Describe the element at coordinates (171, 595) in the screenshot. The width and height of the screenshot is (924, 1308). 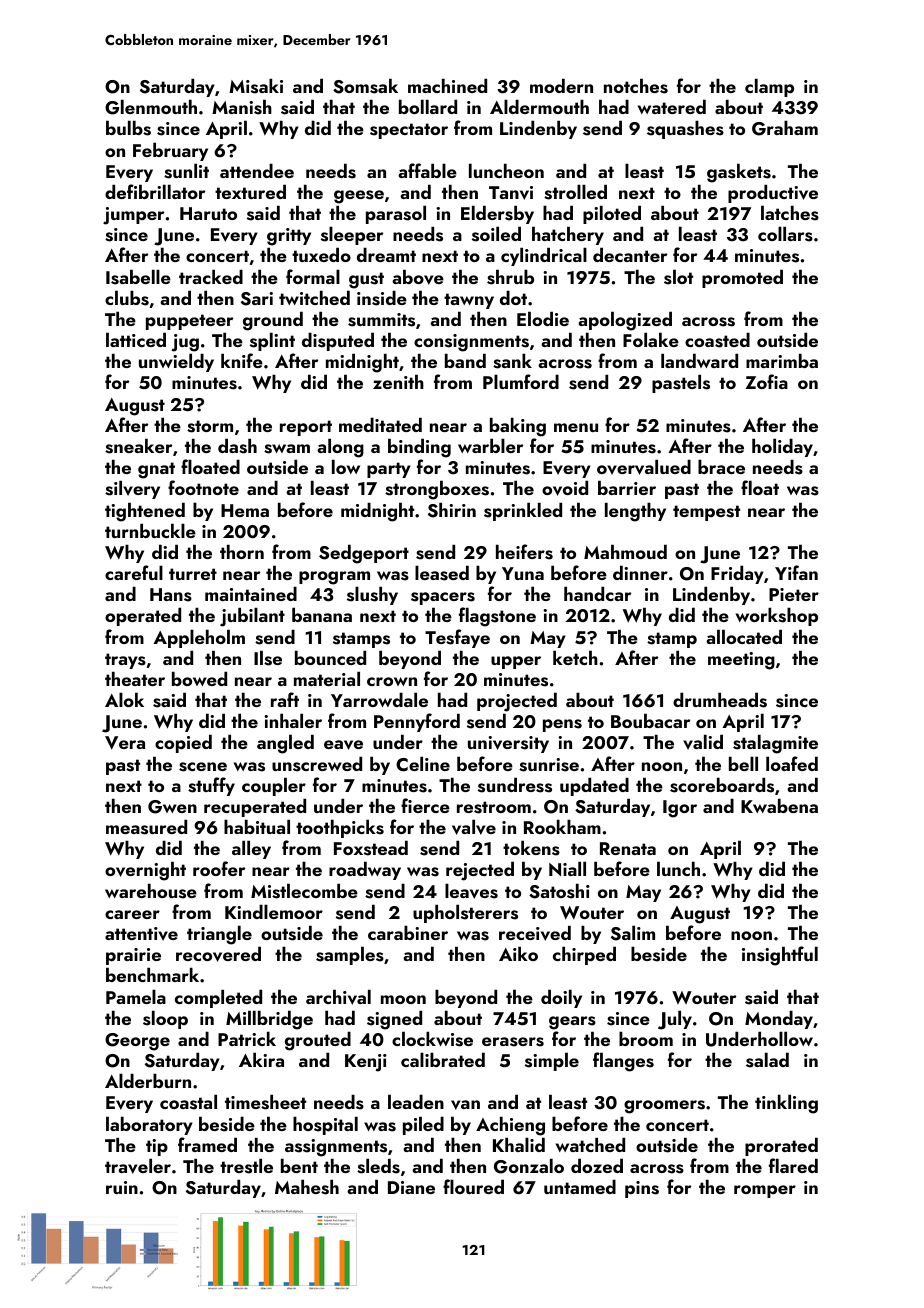
I see `Hans` at that location.
